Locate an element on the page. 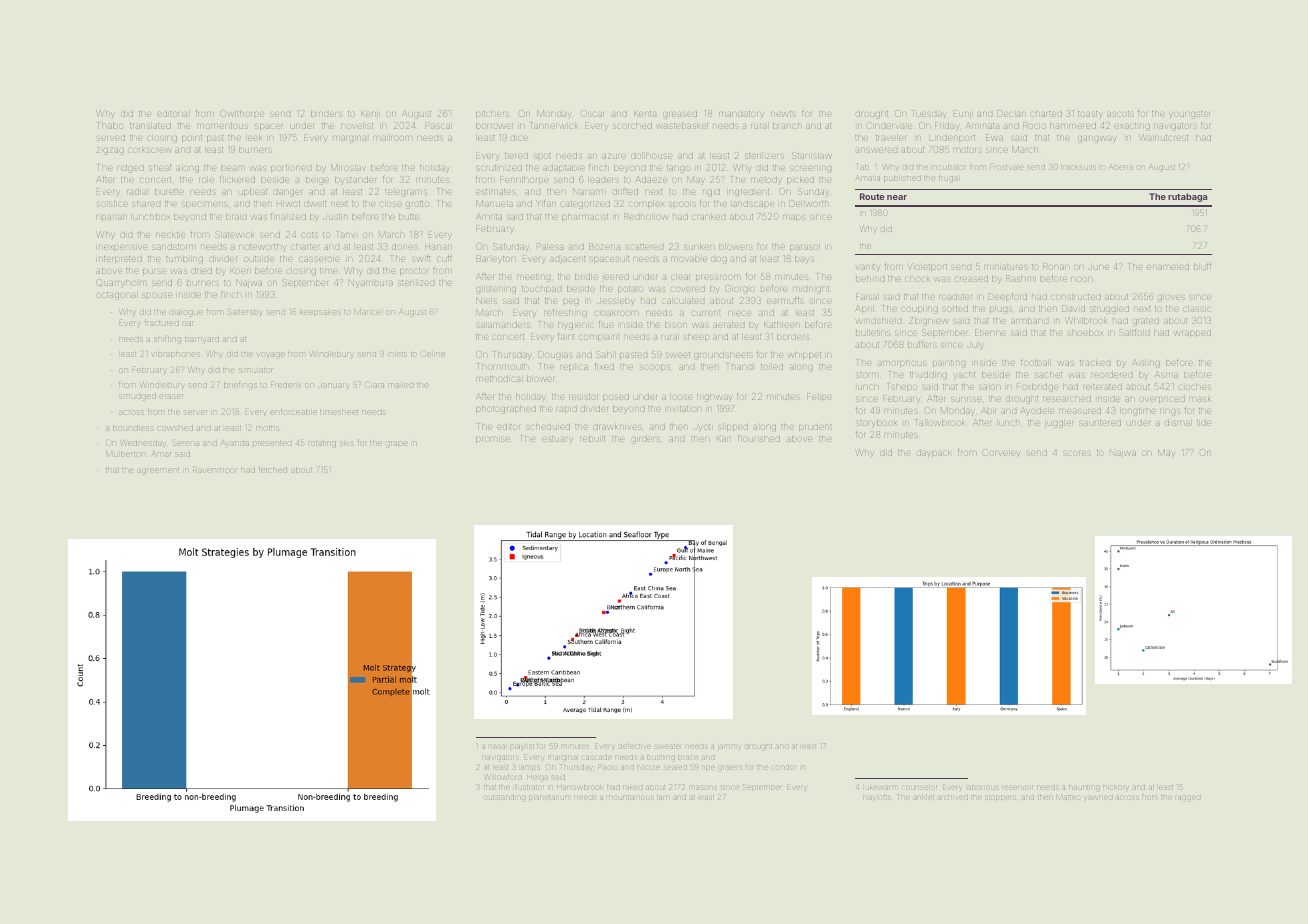  rutabaga is located at coordinates (1187, 197).
